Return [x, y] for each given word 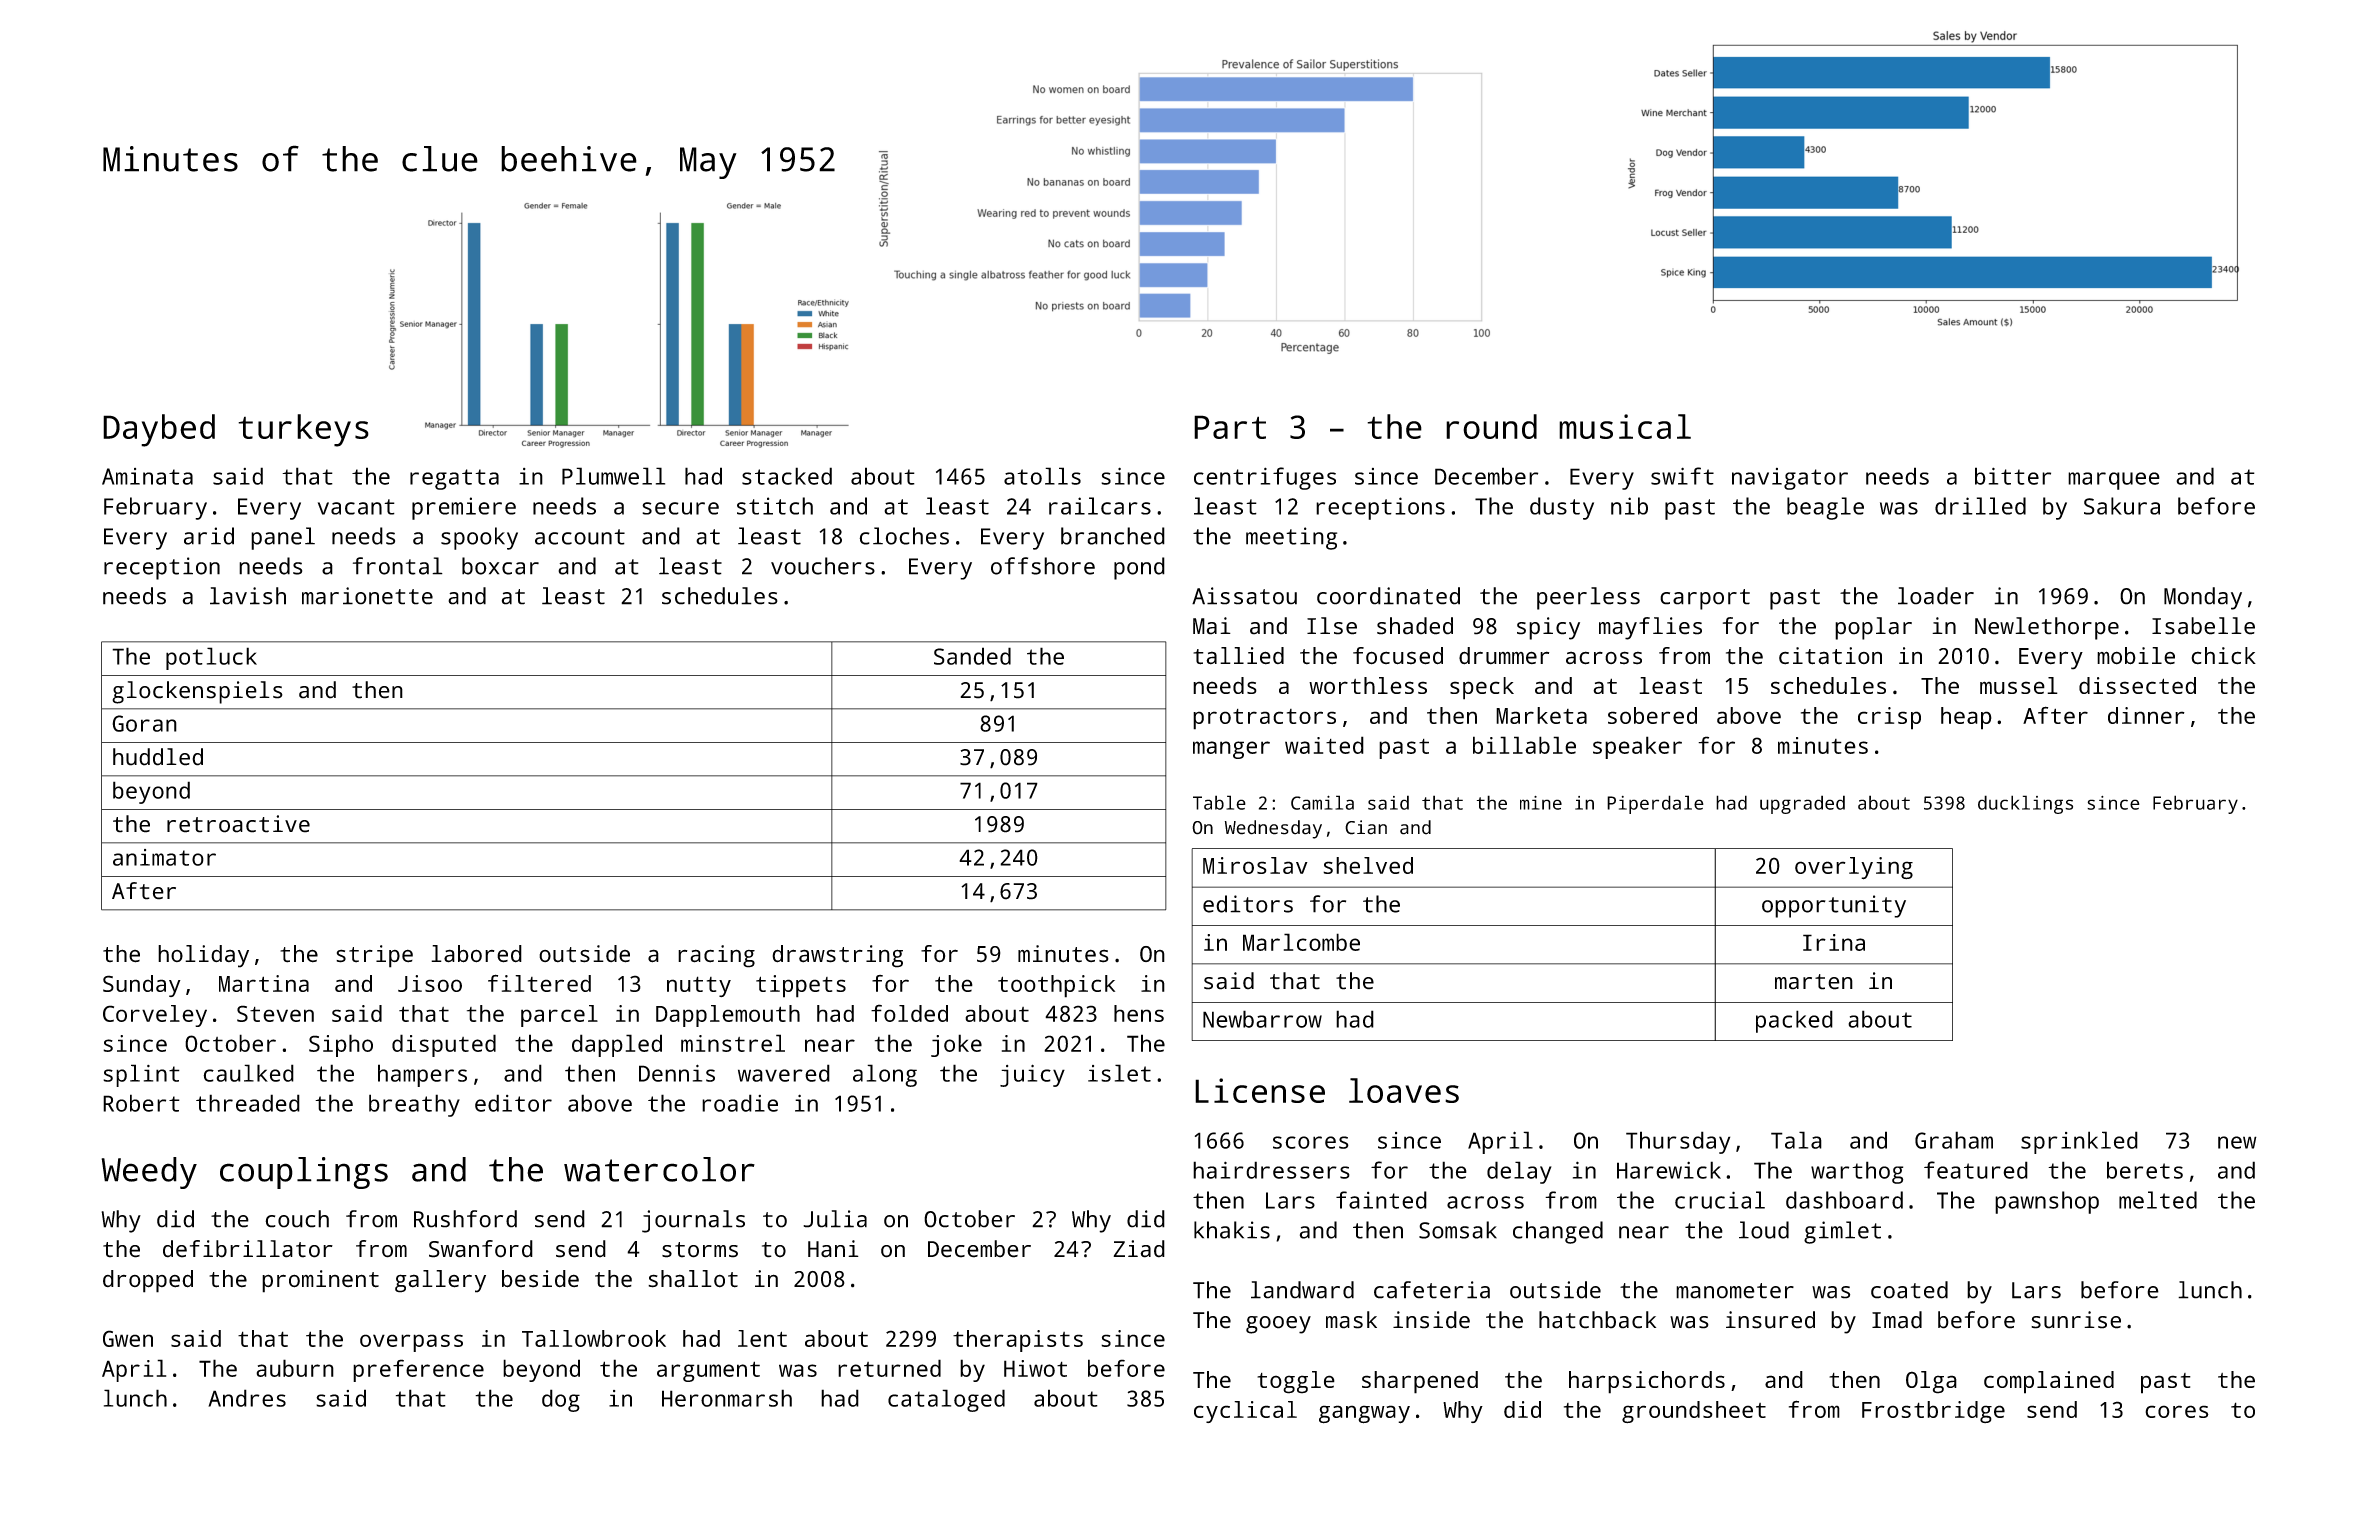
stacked [787, 476]
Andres [247, 1398]
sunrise [2076, 1320]
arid [209, 536]
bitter [2013, 476]
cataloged [946, 1400]
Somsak [1458, 1230]
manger [1231, 750]
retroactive [238, 824]
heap [1966, 718]
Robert [141, 1103]
